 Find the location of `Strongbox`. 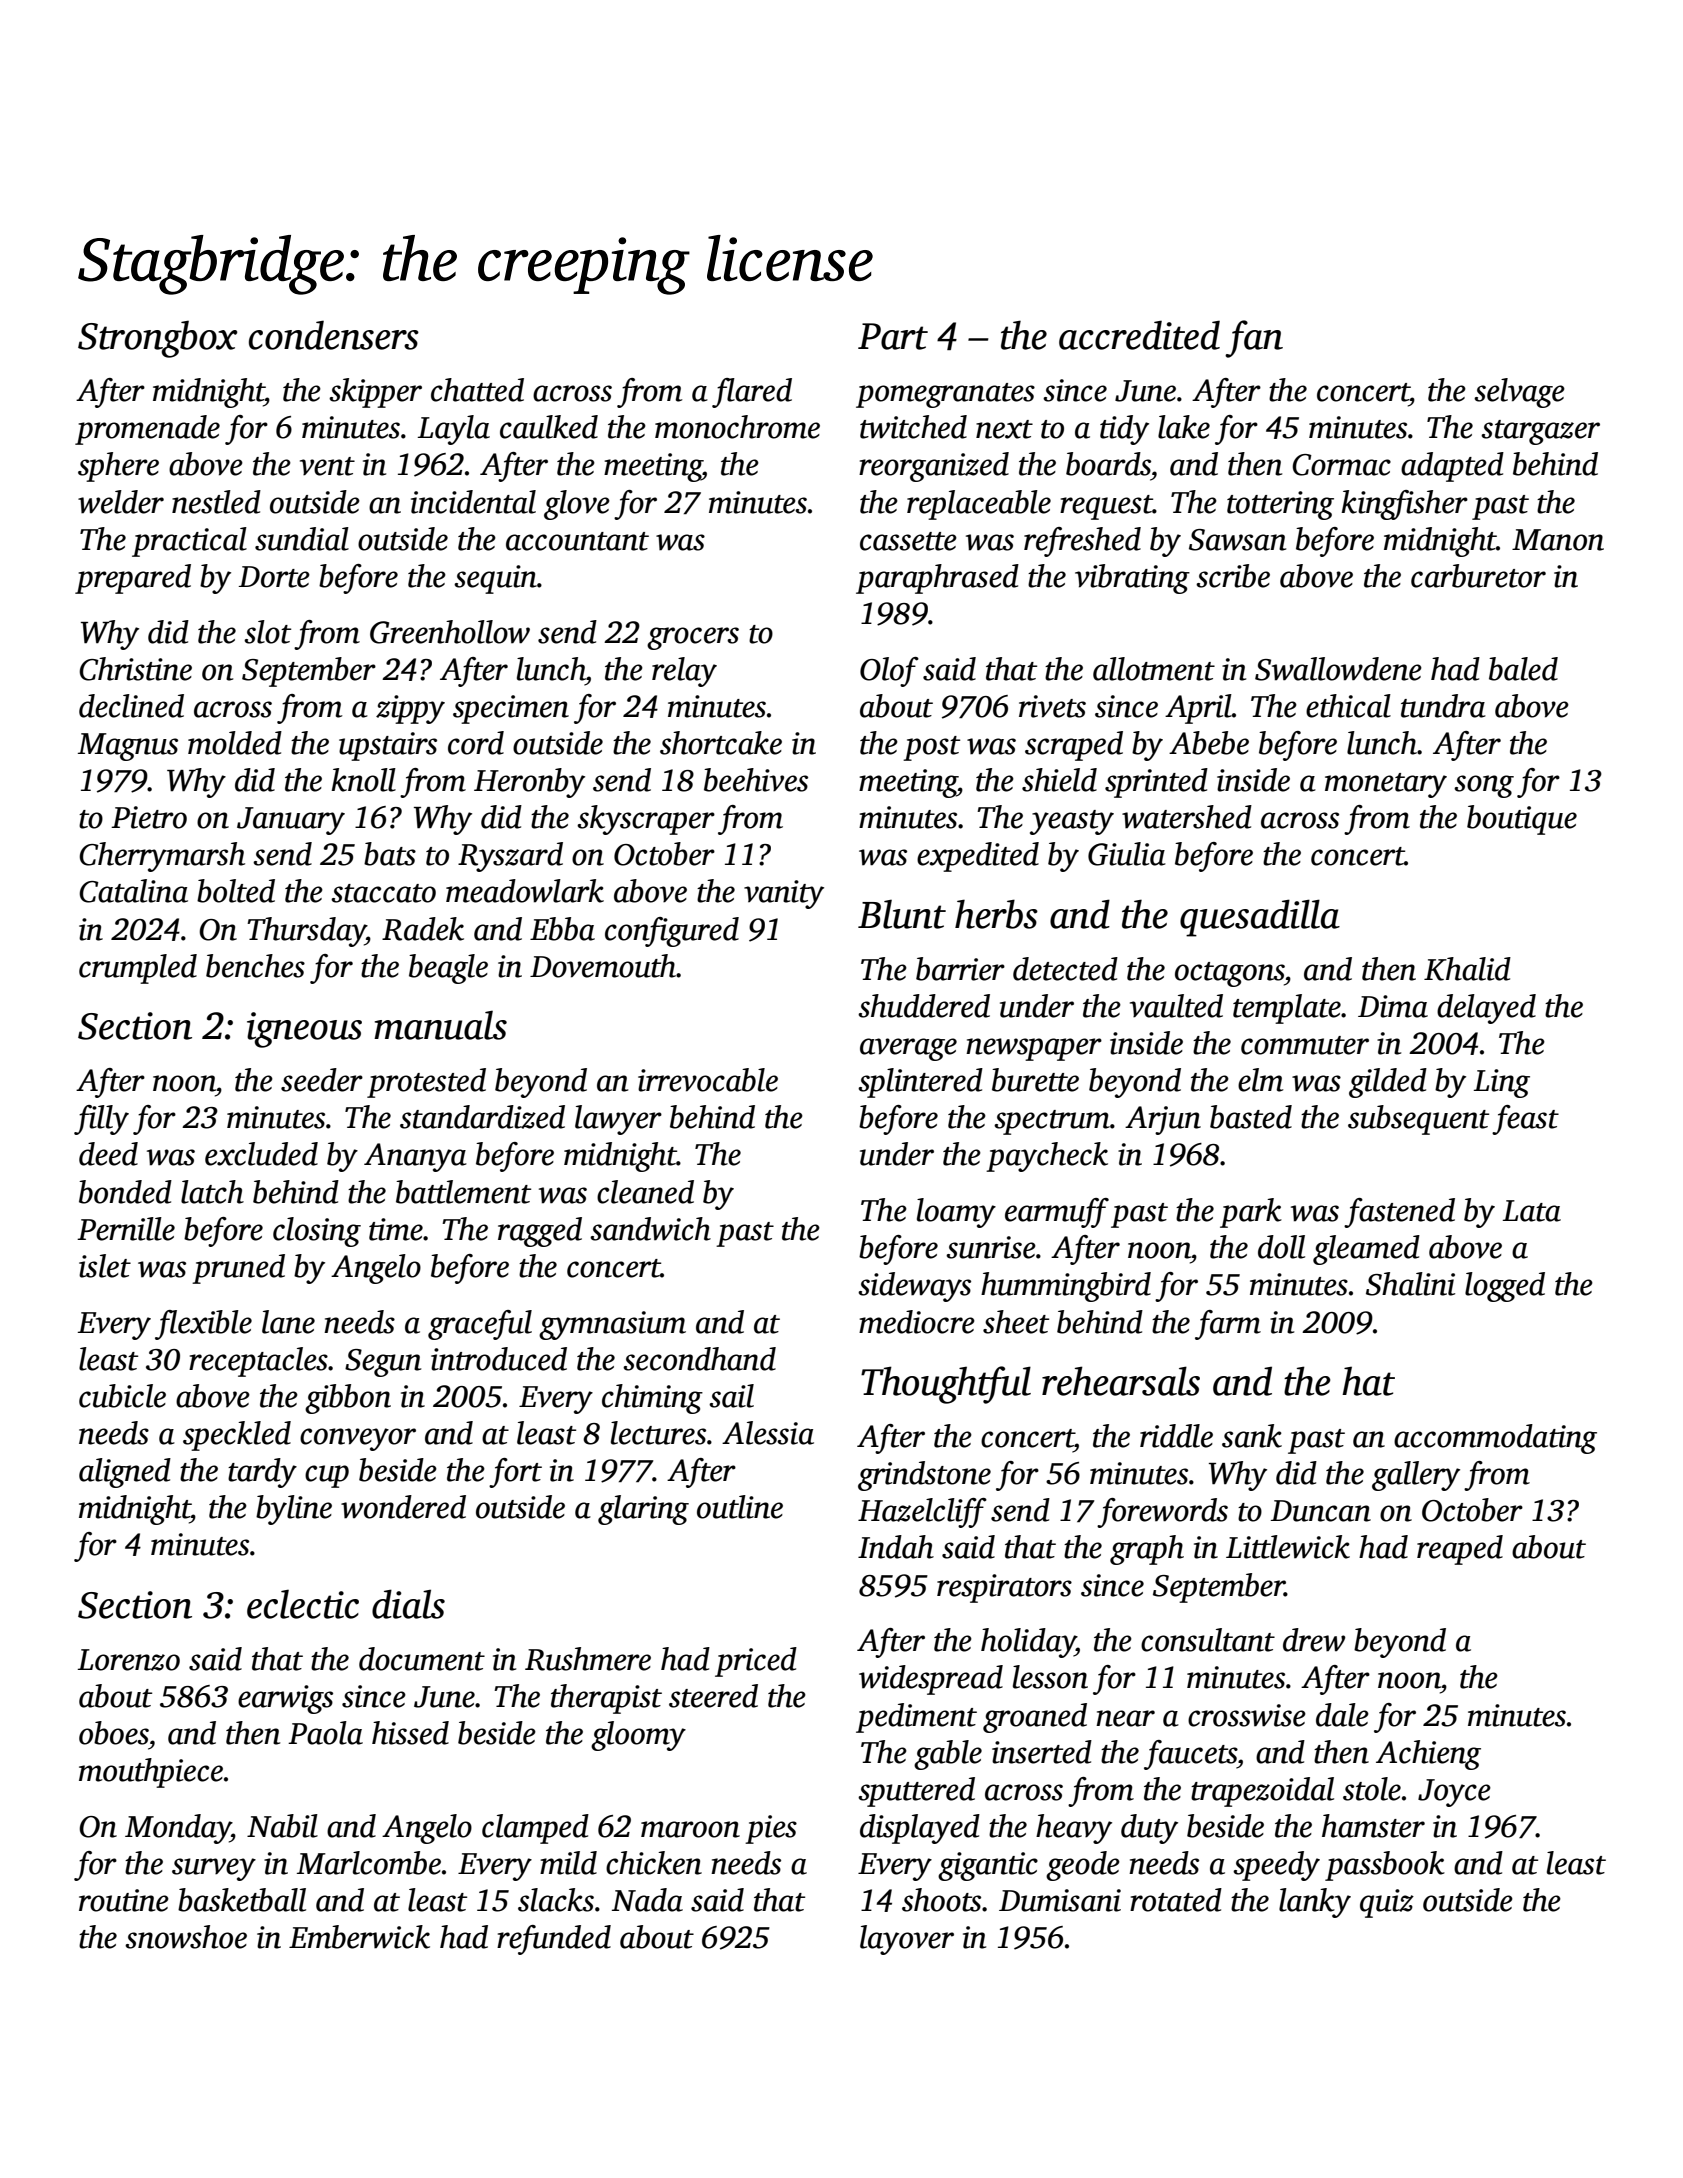

Strongbox is located at coordinates (158, 339).
